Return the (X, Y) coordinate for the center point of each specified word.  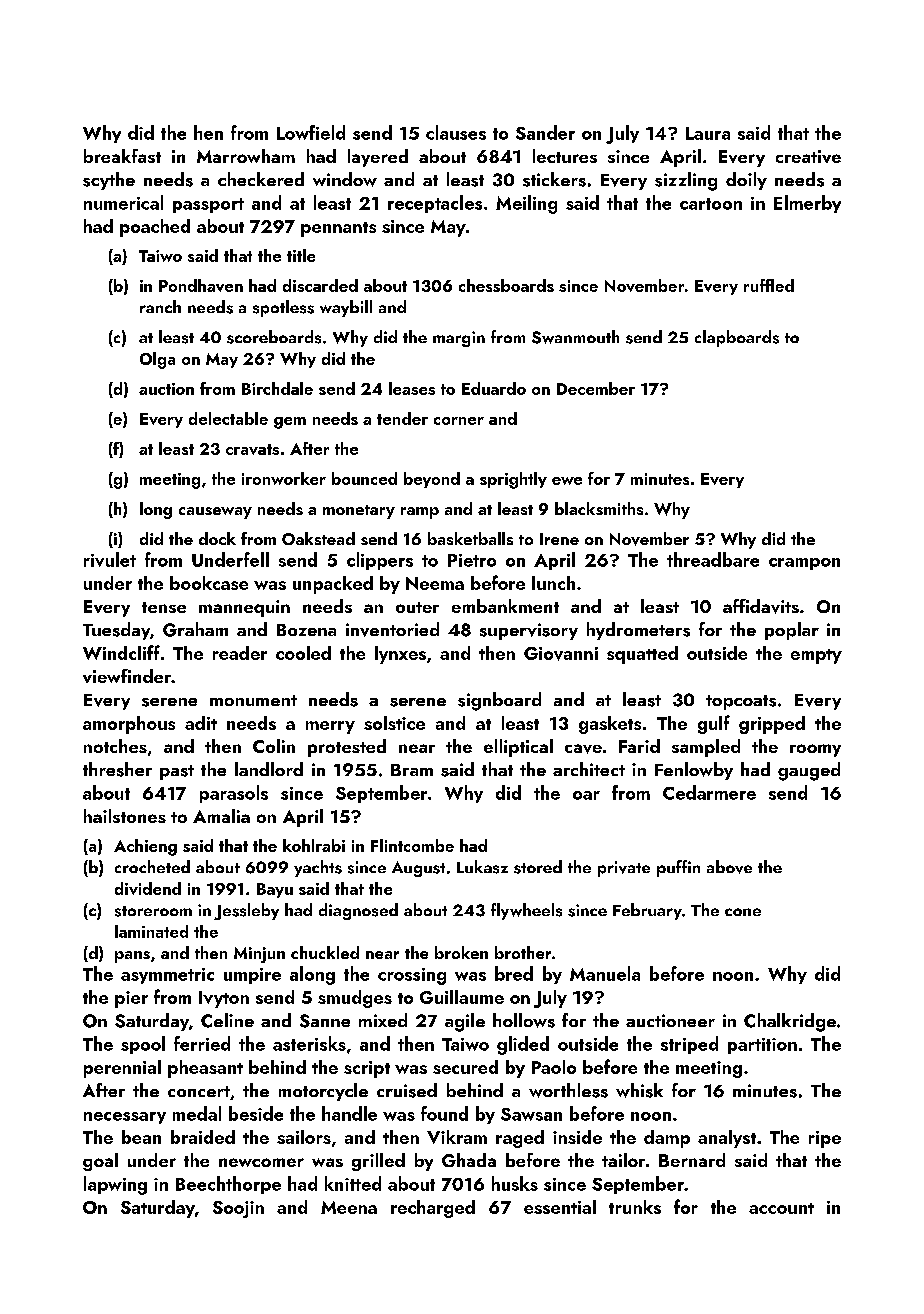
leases (412, 388)
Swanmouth (575, 337)
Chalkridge (790, 1022)
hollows (524, 1020)
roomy (815, 750)
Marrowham (246, 156)
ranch (160, 306)
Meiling (526, 204)
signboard (499, 701)
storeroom (153, 911)
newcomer (261, 1162)
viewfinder (127, 676)
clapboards (737, 338)
